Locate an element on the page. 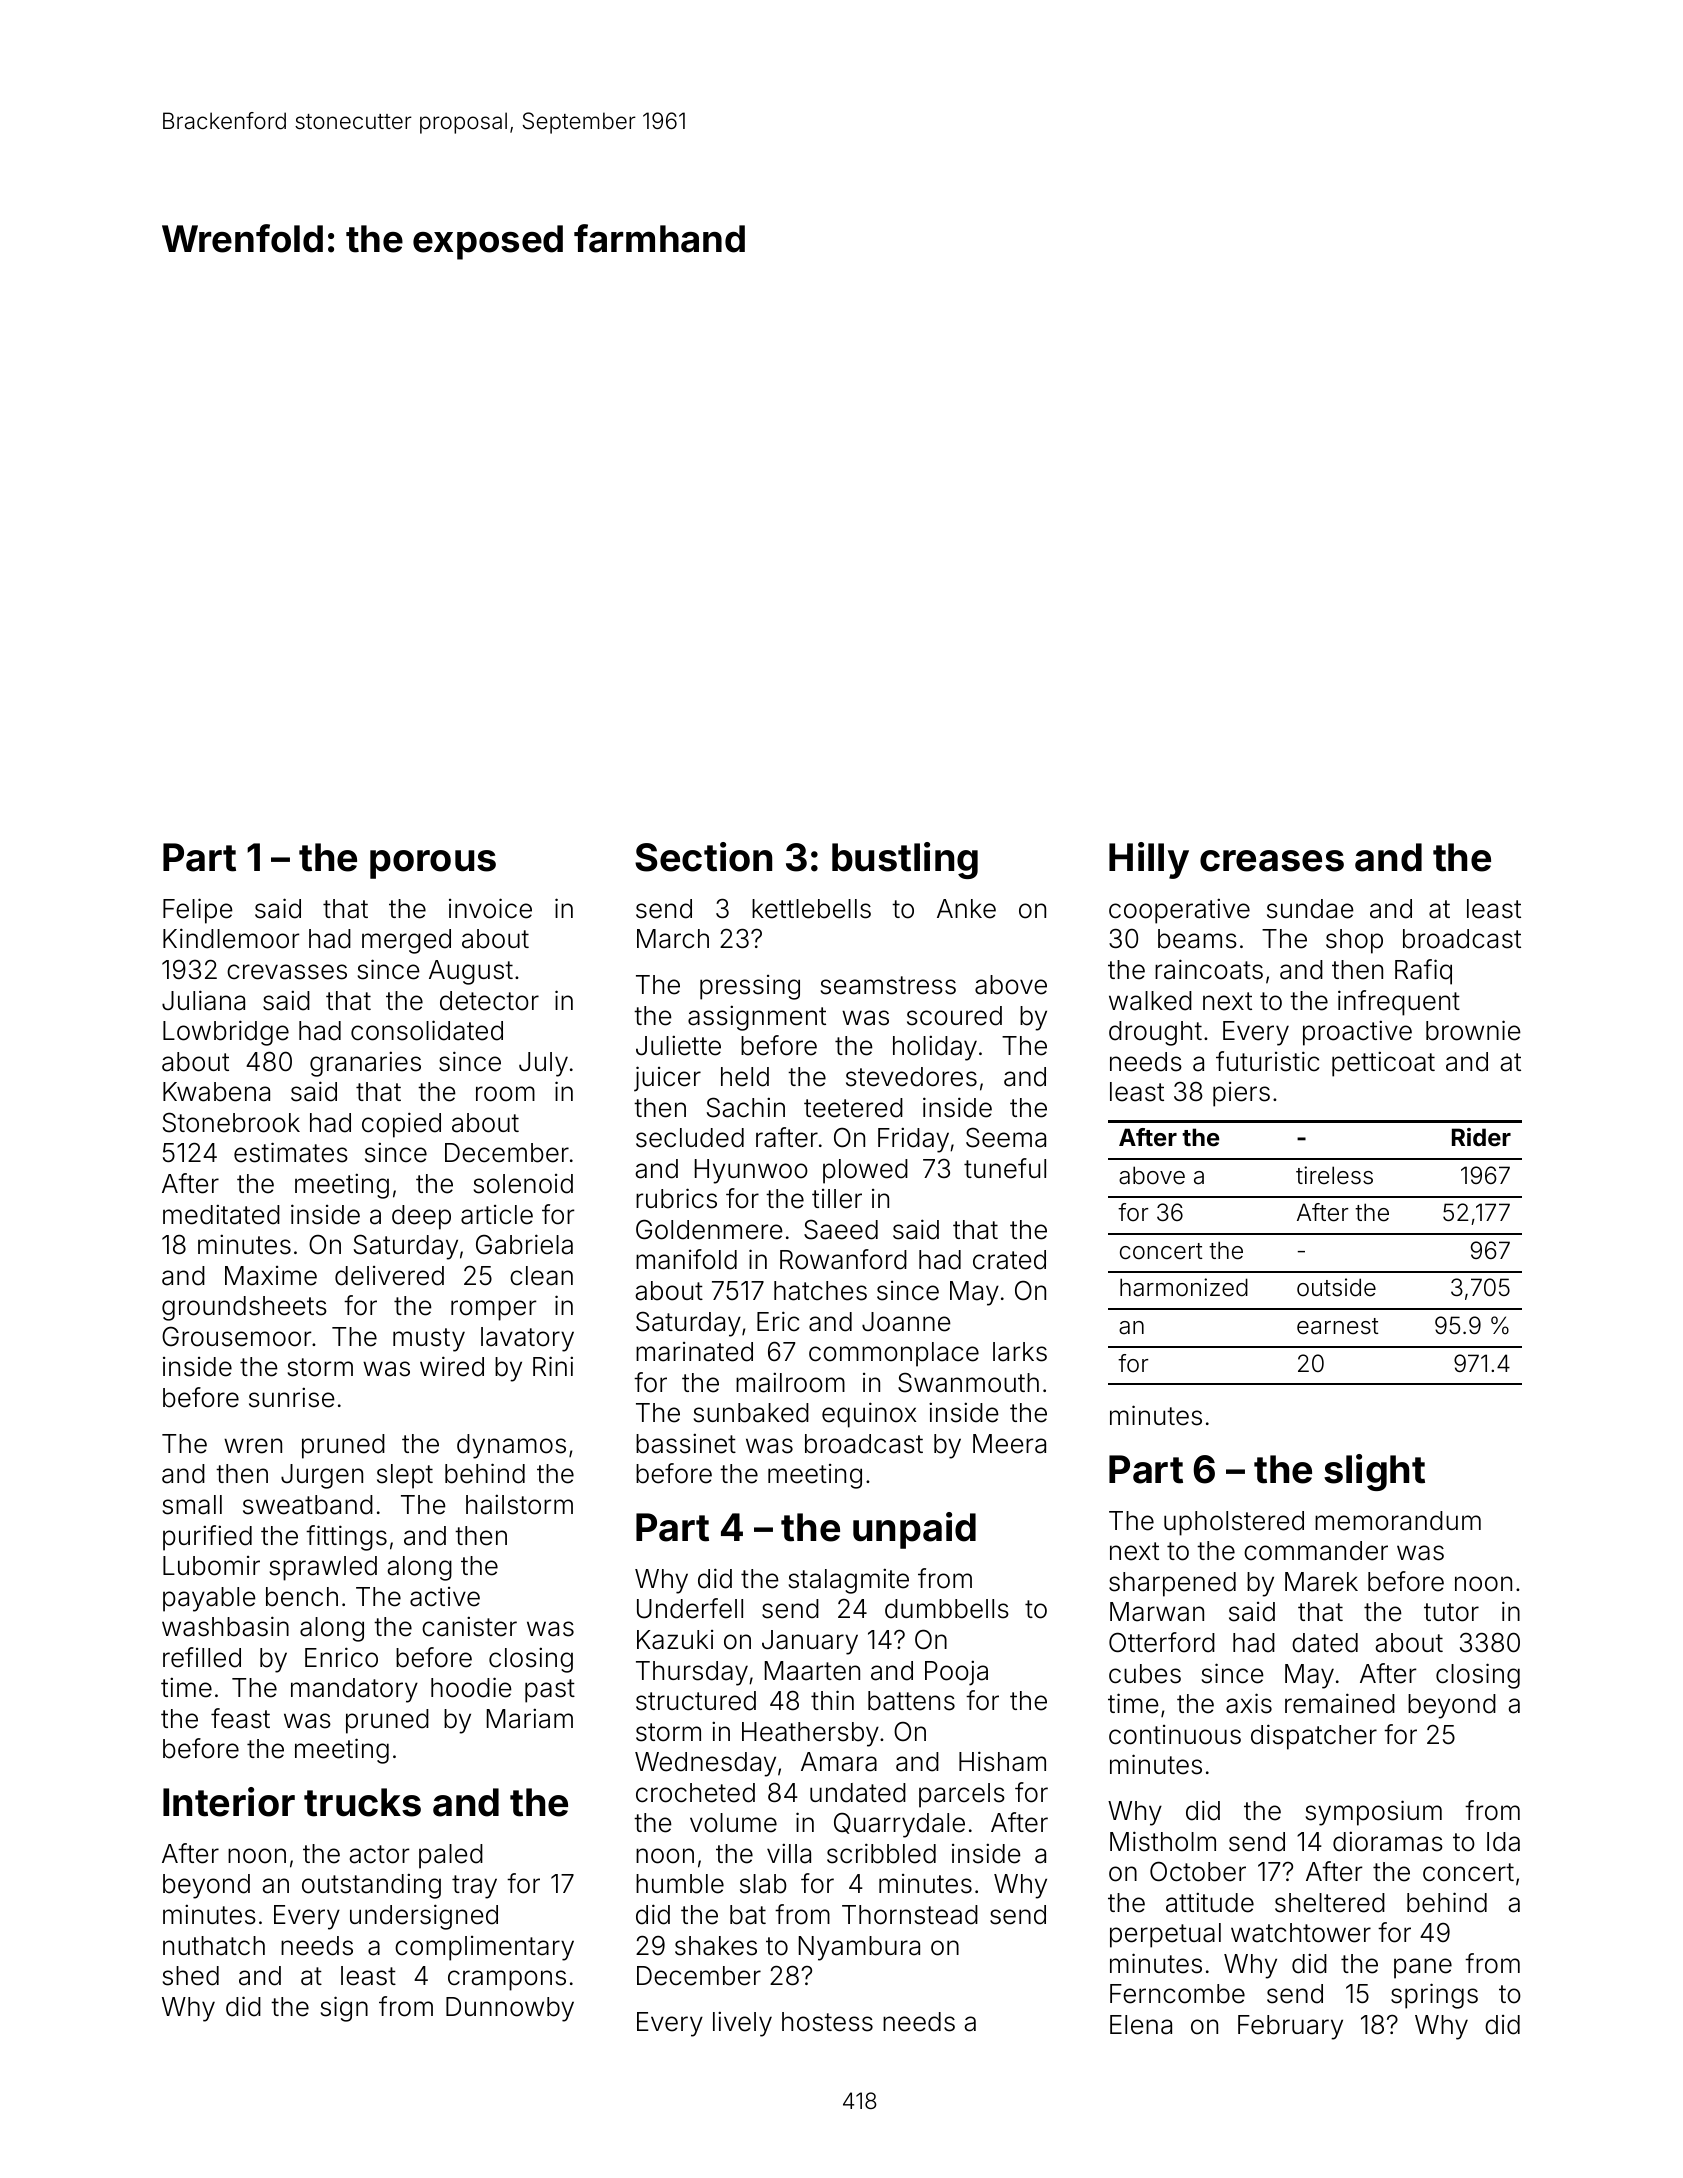 This document has width=1683, height=2178. lively is located at coordinates (742, 2024).
